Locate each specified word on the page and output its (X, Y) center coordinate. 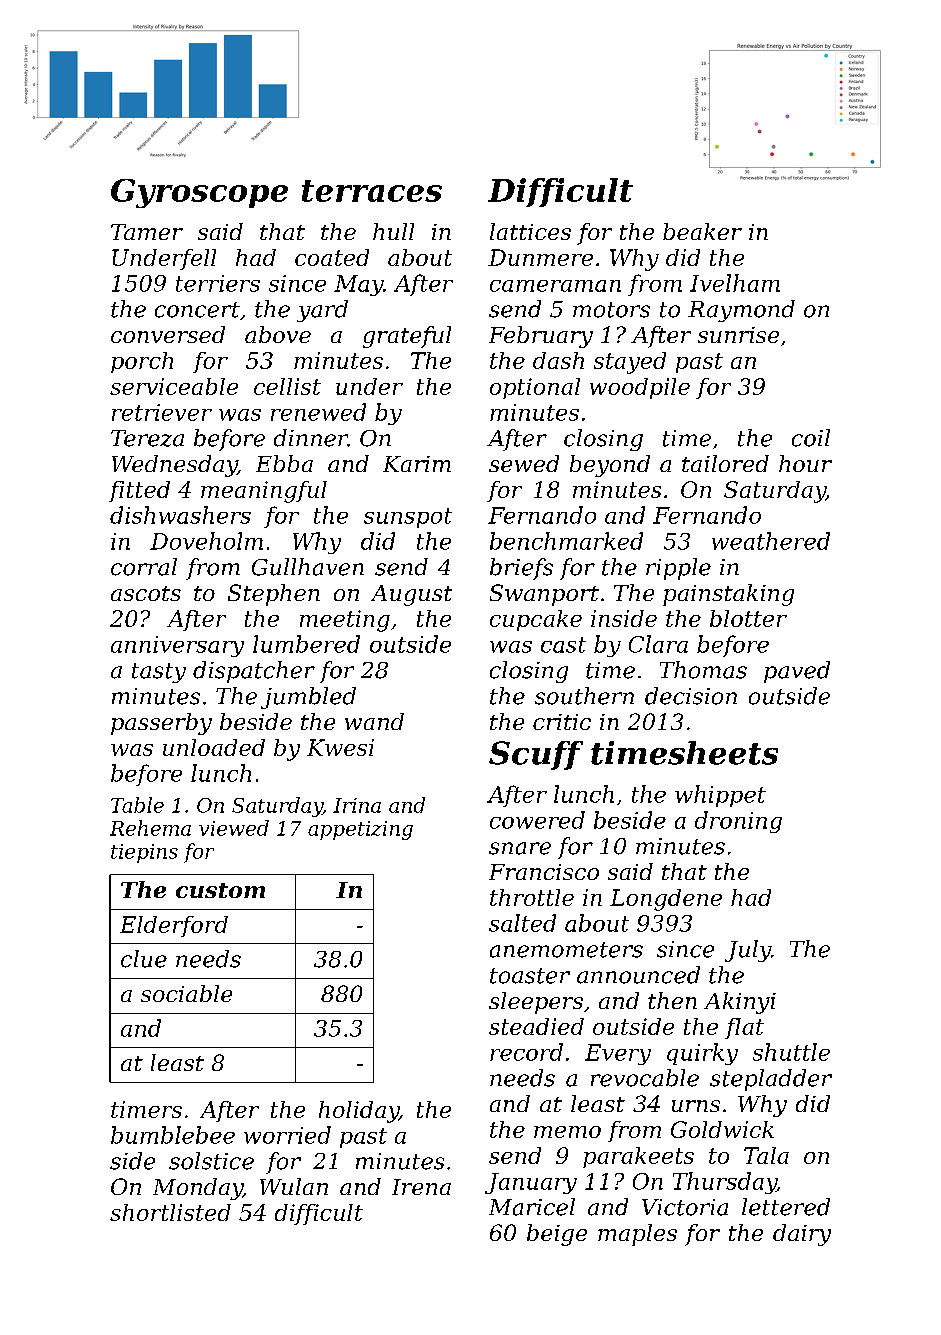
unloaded (214, 747)
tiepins (144, 853)
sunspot (408, 518)
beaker (702, 231)
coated (332, 257)
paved (797, 672)
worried (287, 1135)
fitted (139, 491)
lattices (530, 231)
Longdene (666, 900)
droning (738, 822)
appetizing (360, 830)
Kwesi (340, 747)
